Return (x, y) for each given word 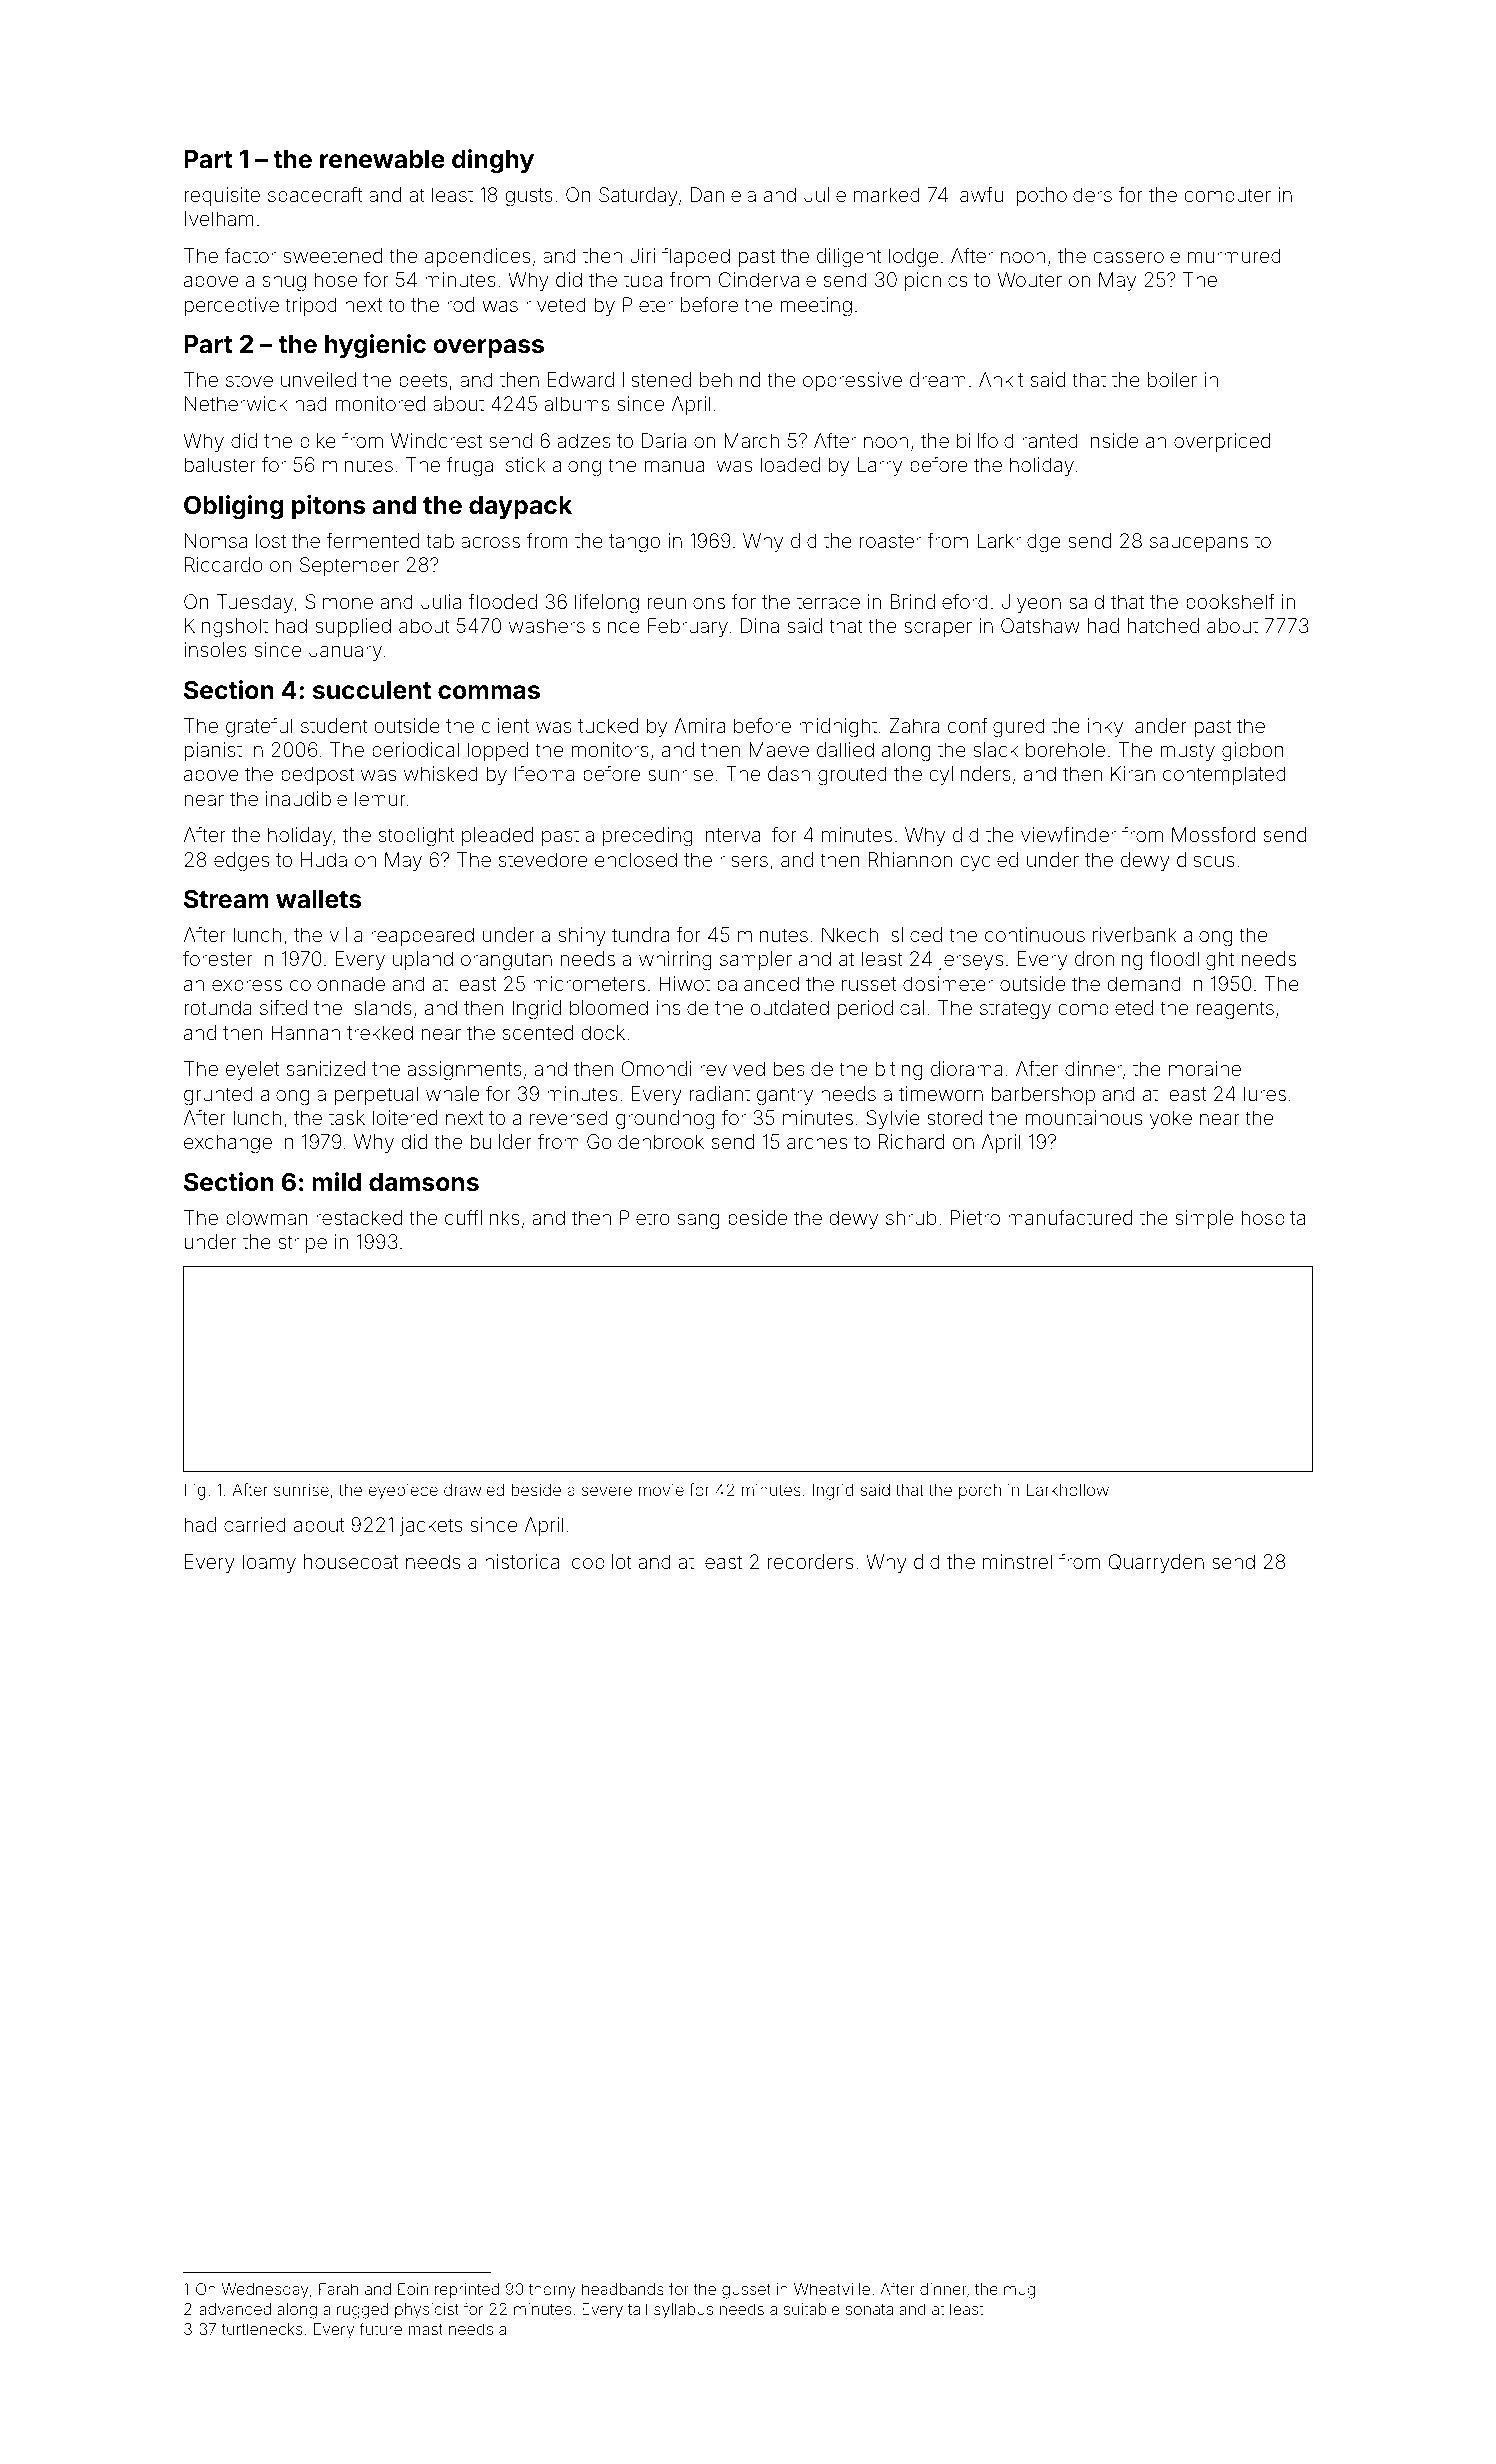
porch (980, 1492)
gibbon (1253, 752)
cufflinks (482, 1217)
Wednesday (265, 2291)
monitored (380, 403)
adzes (584, 440)
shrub (911, 1217)
